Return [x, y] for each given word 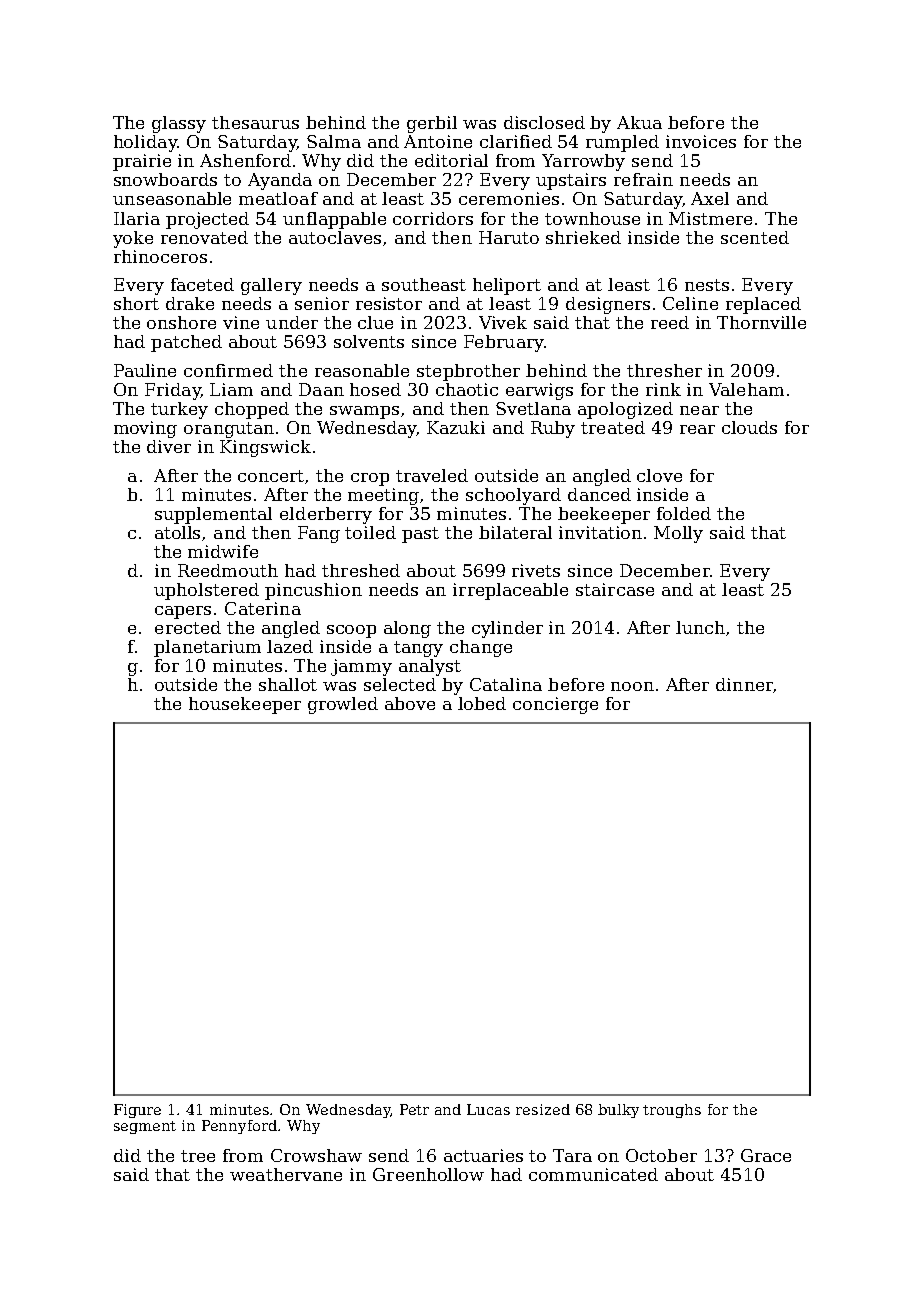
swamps [364, 412]
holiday [145, 143]
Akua [639, 122]
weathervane [286, 1174]
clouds [749, 427]
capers [183, 612]
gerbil [432, 124]
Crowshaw [316, 1155]
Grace [766, 1155]
